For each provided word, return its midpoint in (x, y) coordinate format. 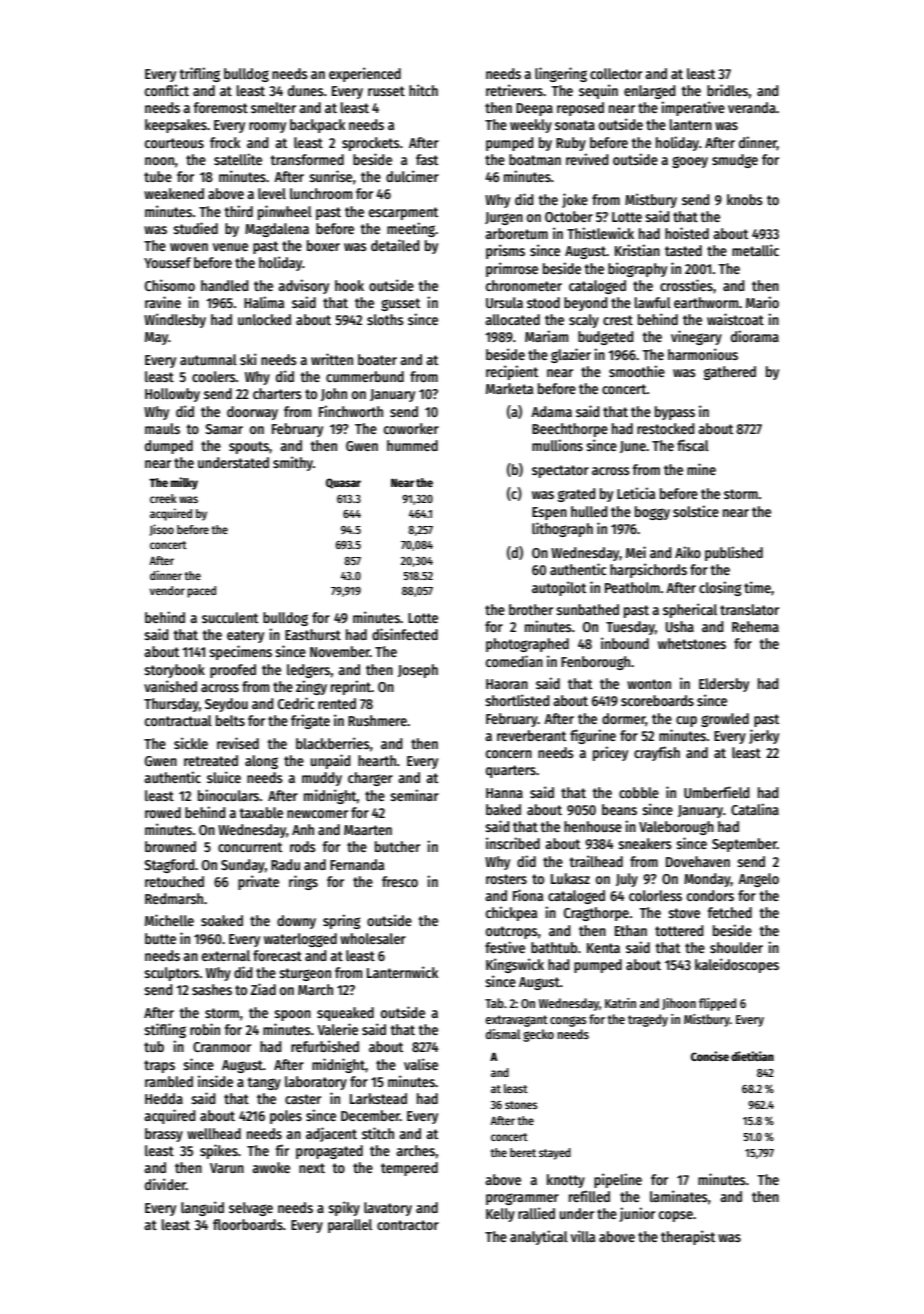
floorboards (248, 1224)
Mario (762, 302)
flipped (717, 1004)
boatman (535, 159)
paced (201, 592)
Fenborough (595, 663)
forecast (277, 955)
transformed (307, 159)
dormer (624, 719)
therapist (688, 1237)
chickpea (511, 913)
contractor (408, 1225)
